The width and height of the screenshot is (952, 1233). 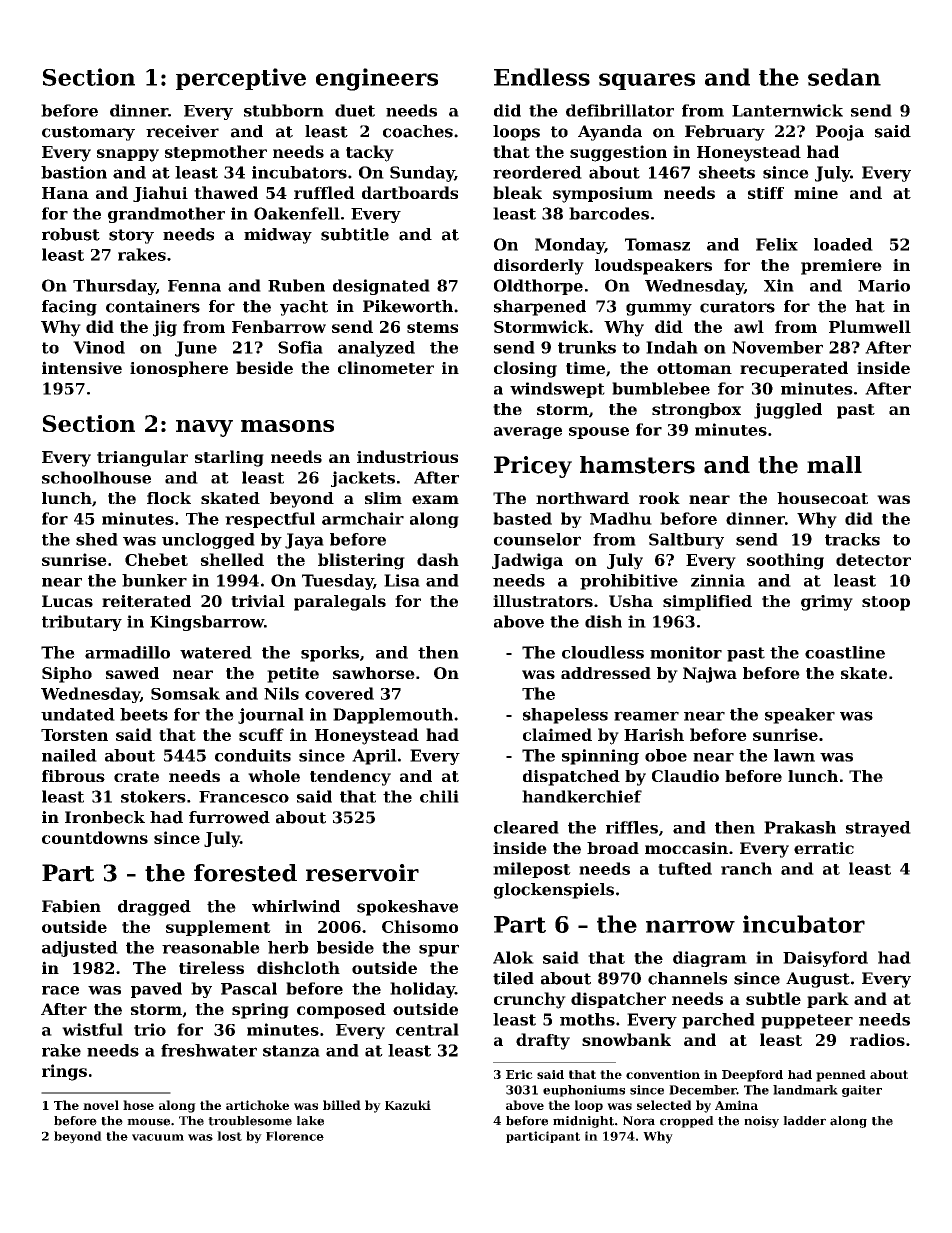 I want to click on vacuum, so click(x=158, y=1137).
